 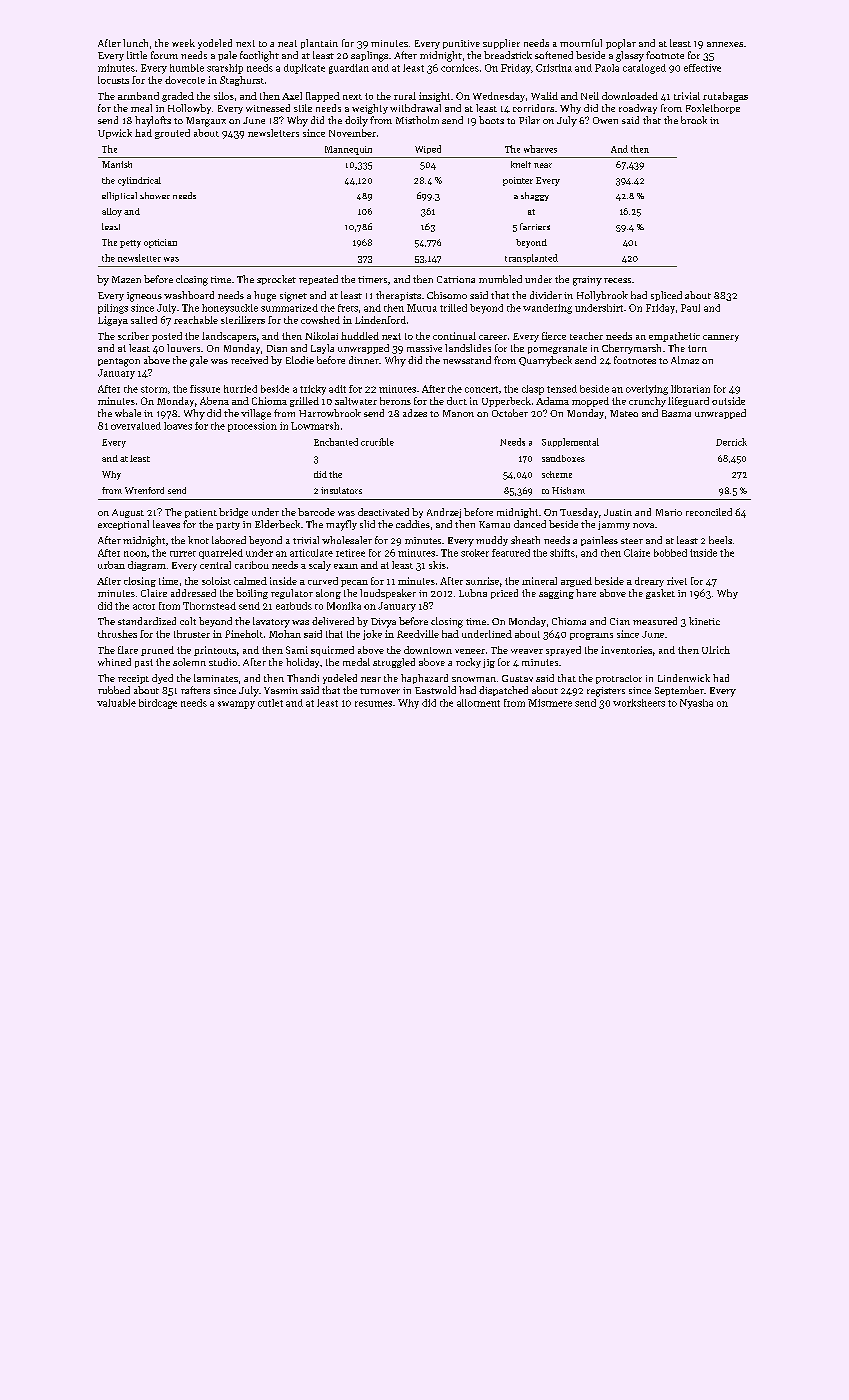 I want to click on worksheets, so click(x=639, y=703).
